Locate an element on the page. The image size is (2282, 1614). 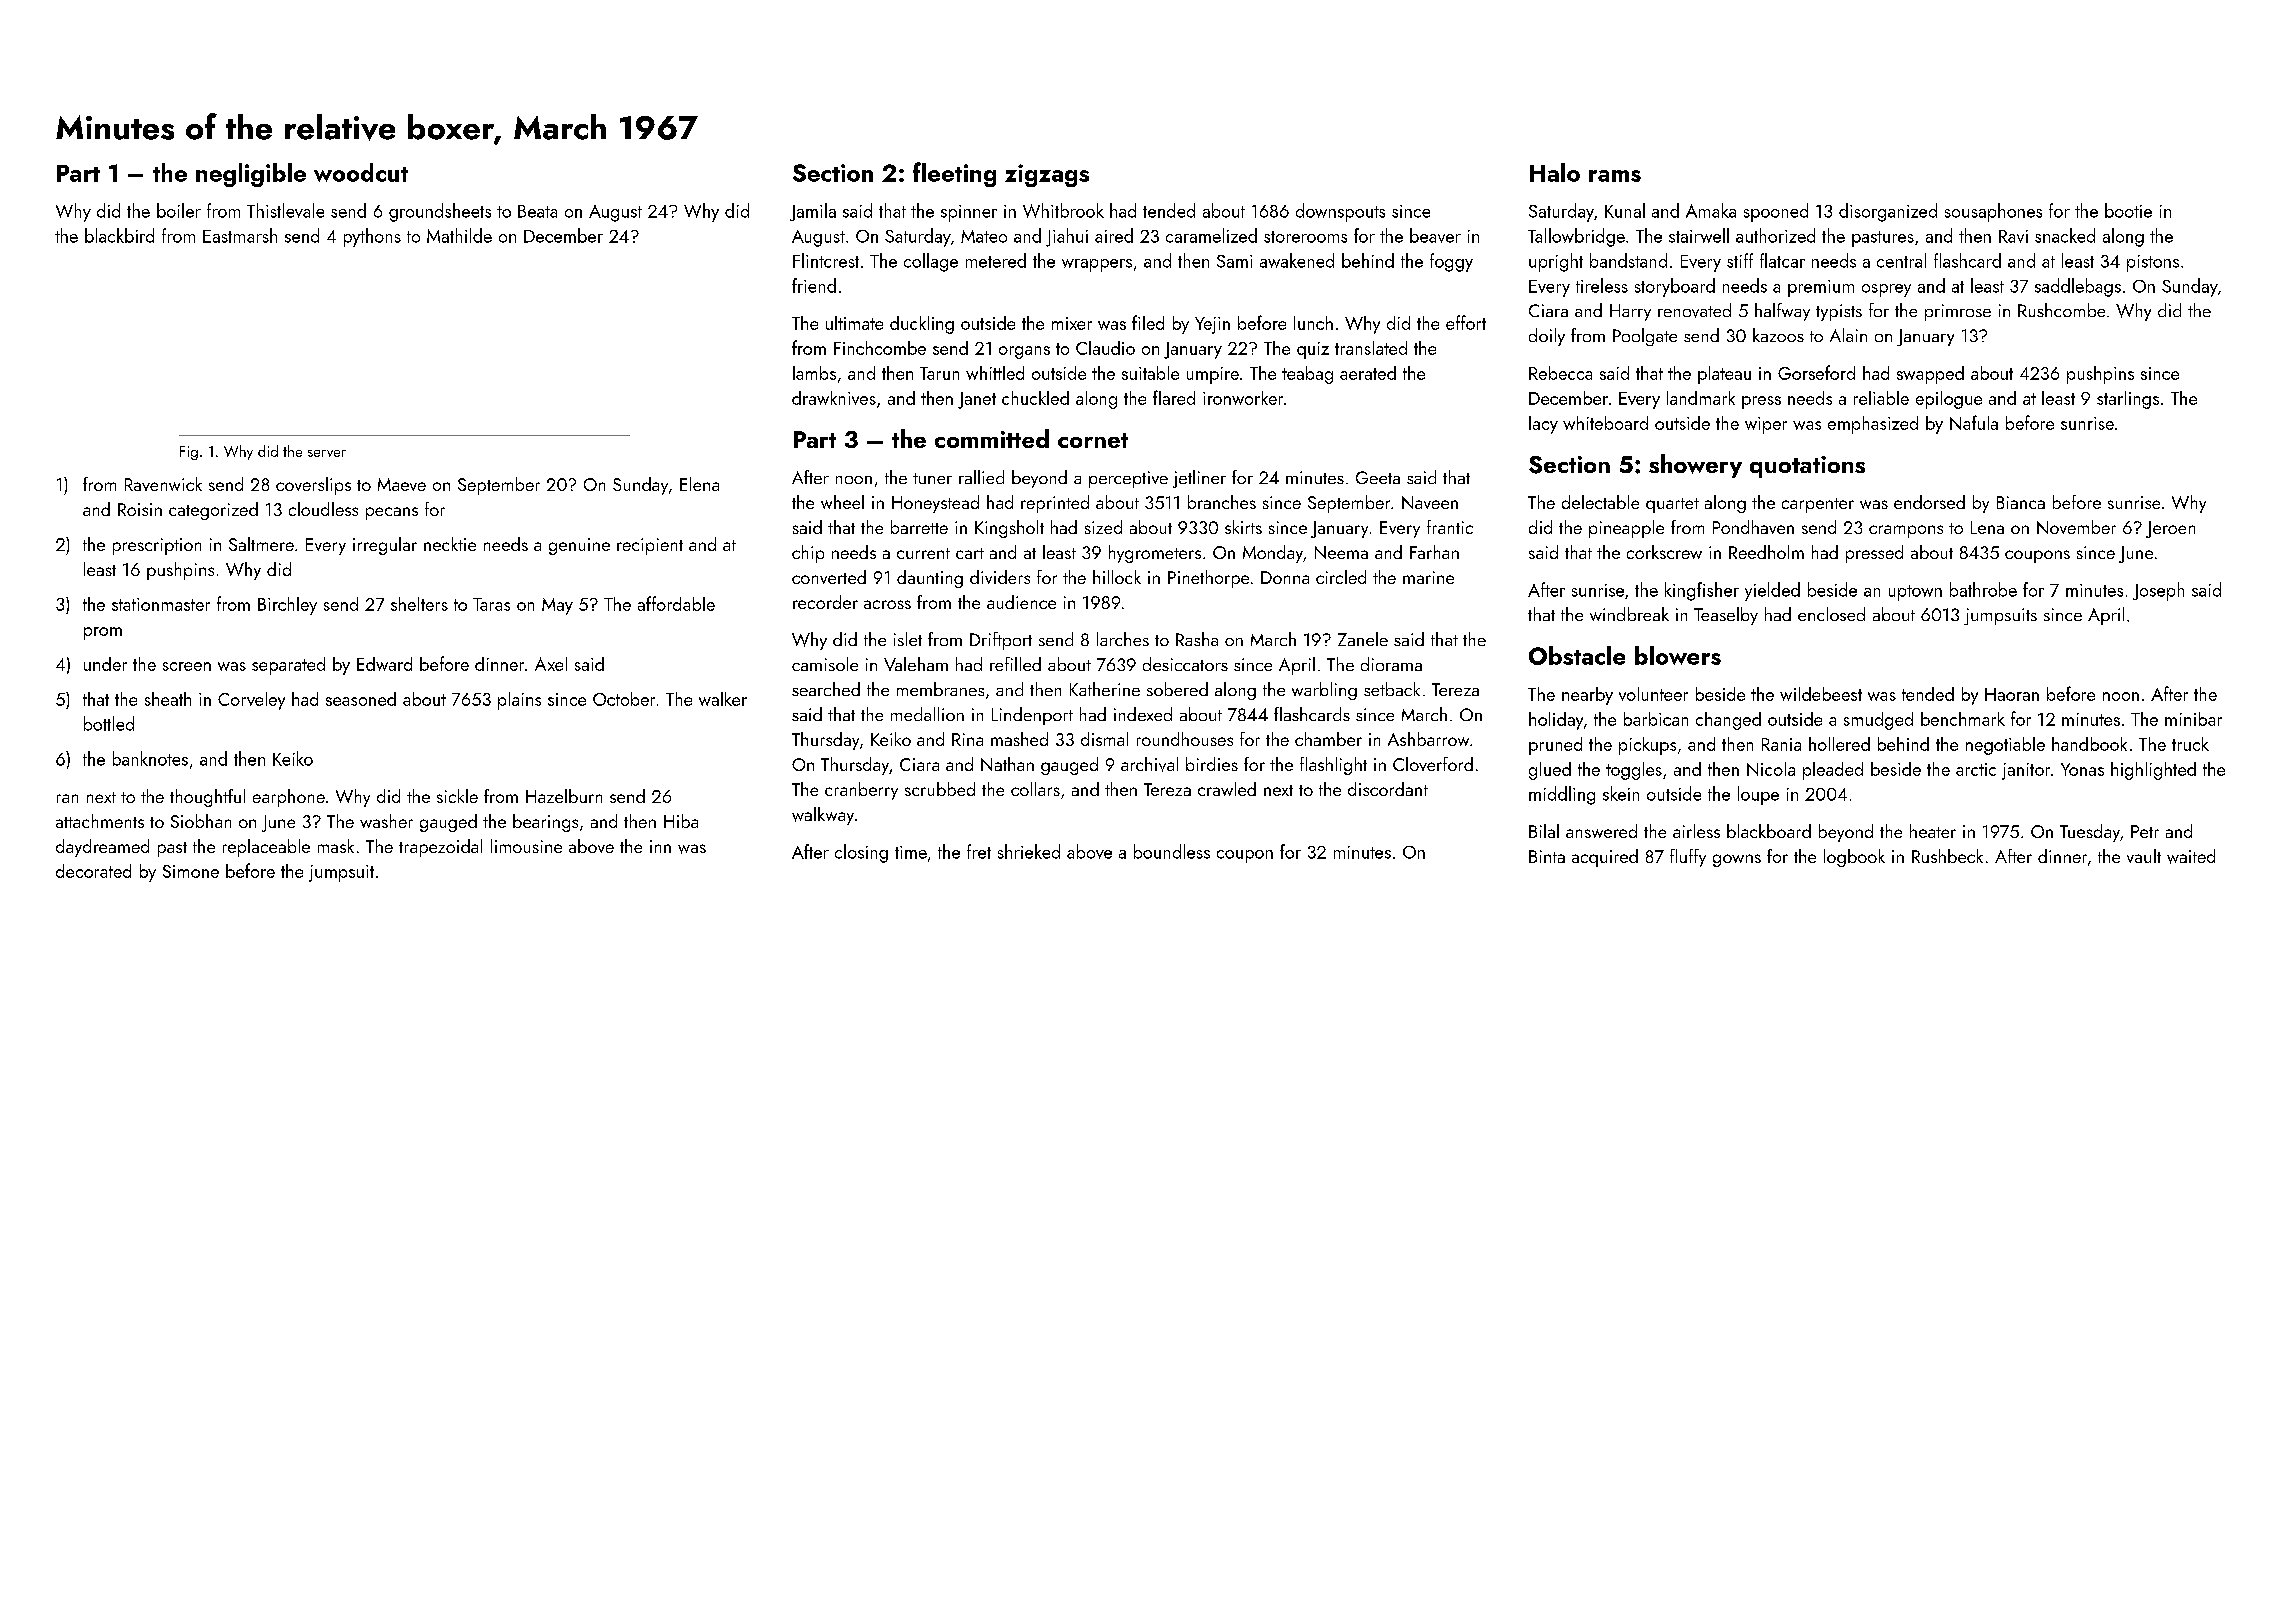
bottled is located at coordinates (109, 723).
